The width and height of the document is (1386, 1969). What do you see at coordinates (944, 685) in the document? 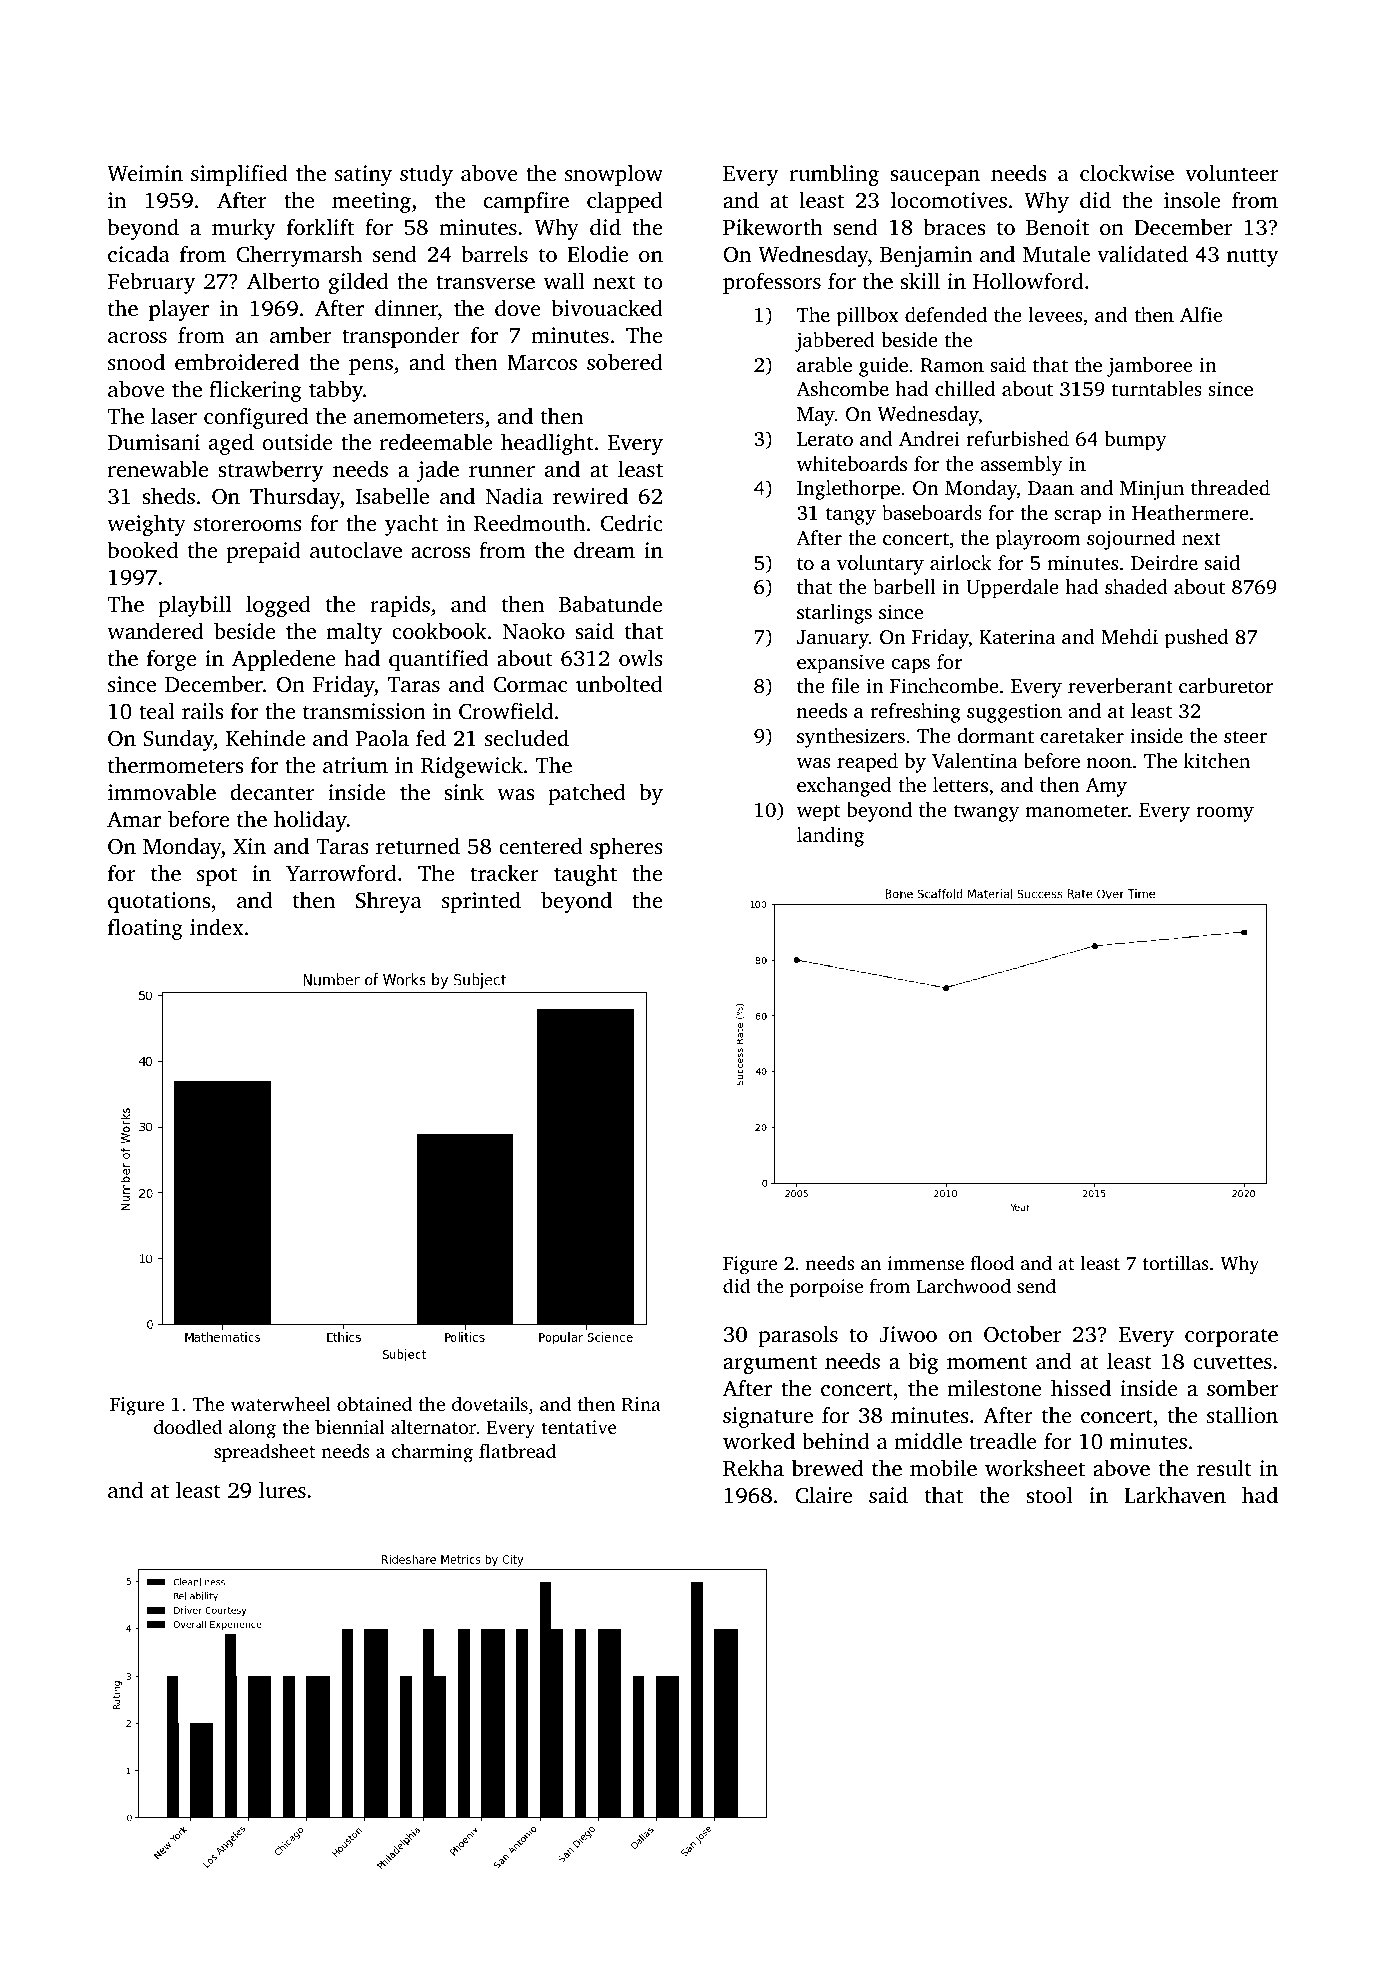
I see `Finchcombe` at bounding box center [944, 685].
